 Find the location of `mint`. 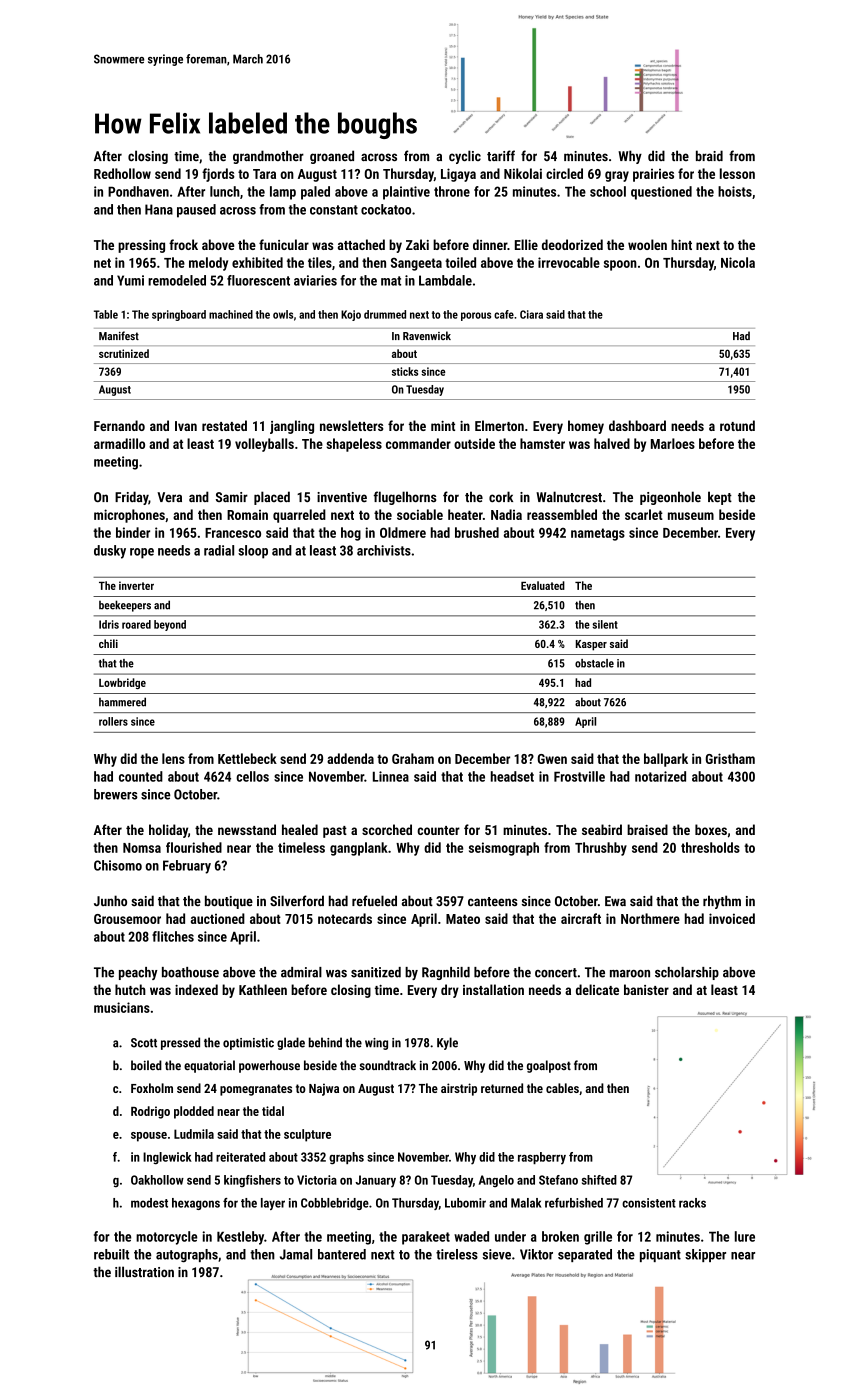

mint is located at coordinates (443, 426).
